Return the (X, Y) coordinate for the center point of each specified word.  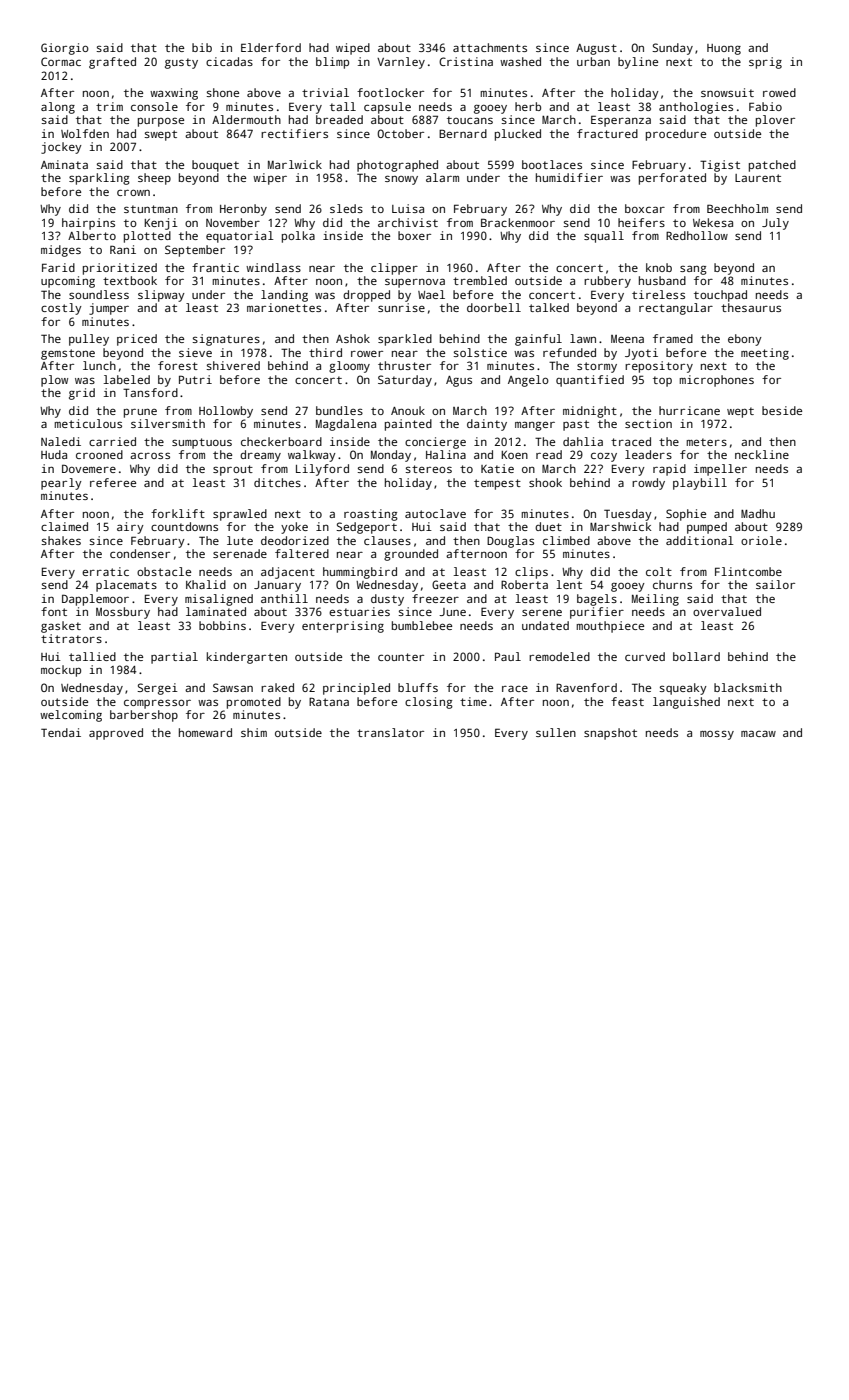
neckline (762, 454)
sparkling (99, 179)
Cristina (466, 61)
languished (686, 703)
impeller (720, 470)
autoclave (435, 513)
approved (116, 734)
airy (130, 528)
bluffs (418, 687)
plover (775, 121)
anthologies (696, 108)
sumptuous (202, 443)
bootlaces (552, 164)
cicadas (229, 61)
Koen (514, 455)
